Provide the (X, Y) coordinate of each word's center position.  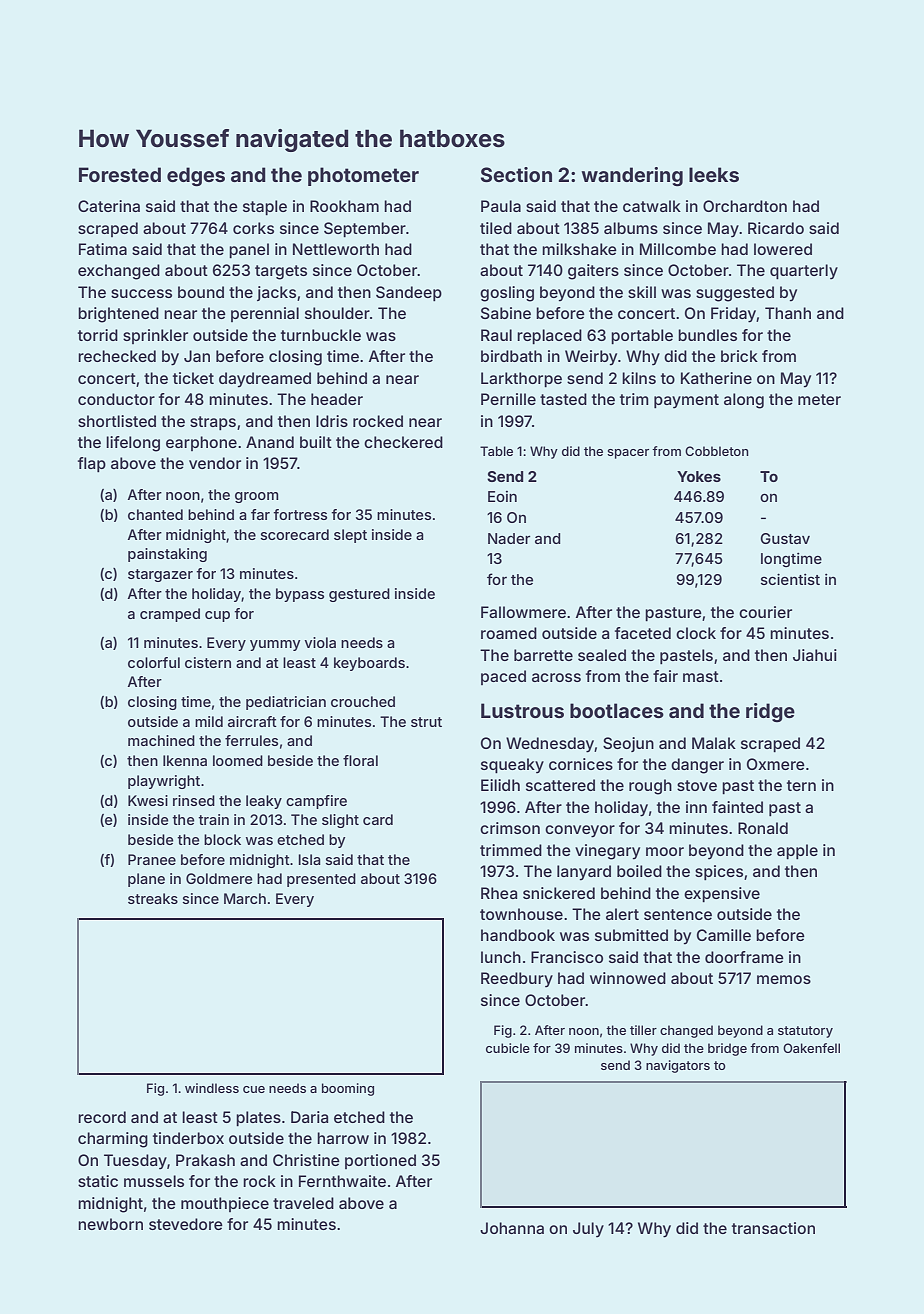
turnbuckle (321, 335)
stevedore (186, 1224)
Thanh (788, 313)
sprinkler (155, 336)
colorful (154, 662)
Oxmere (776, 764)
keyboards (369, 664)
